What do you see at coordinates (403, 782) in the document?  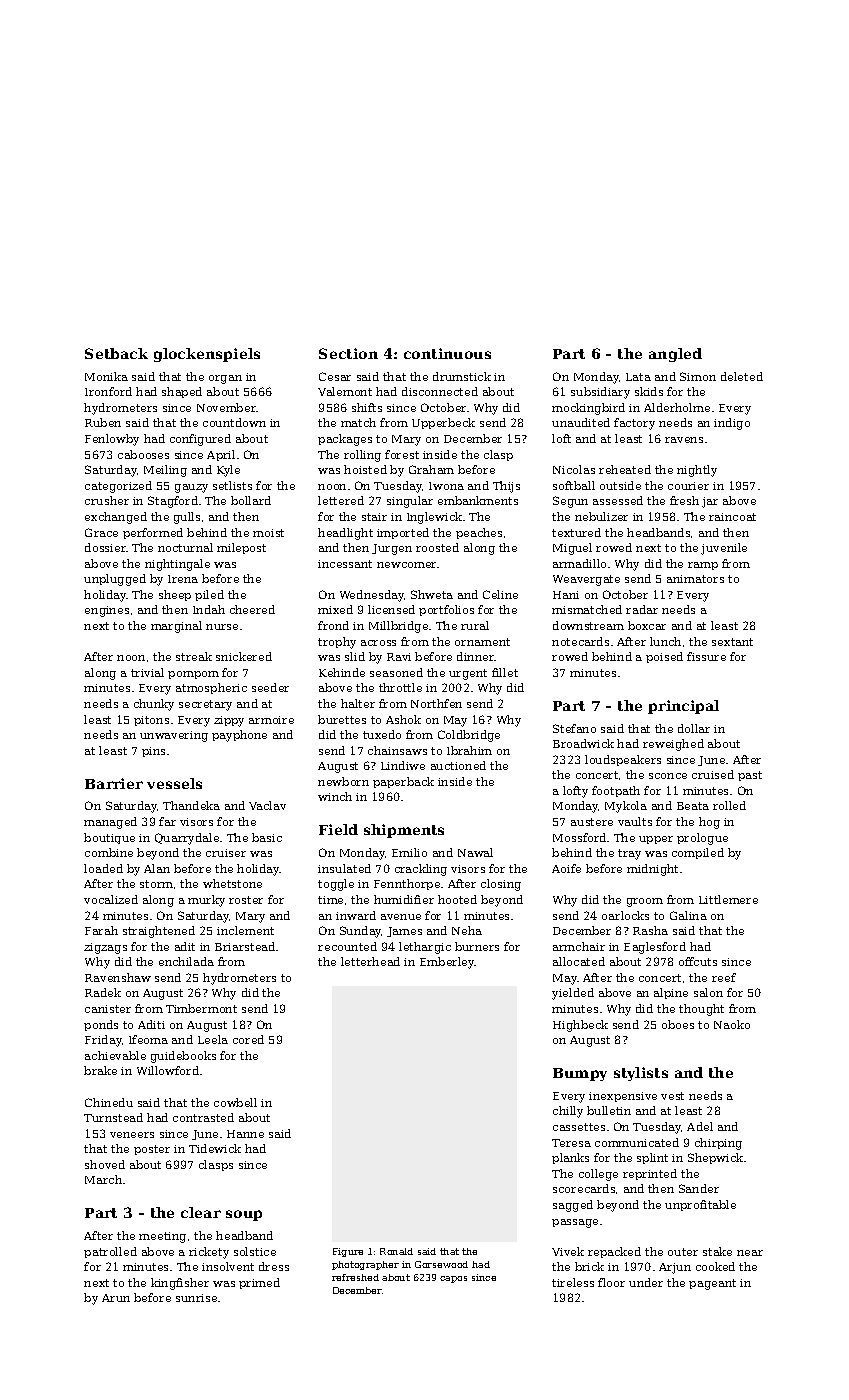 I see `paperback` at bounding box center [403, 782].
